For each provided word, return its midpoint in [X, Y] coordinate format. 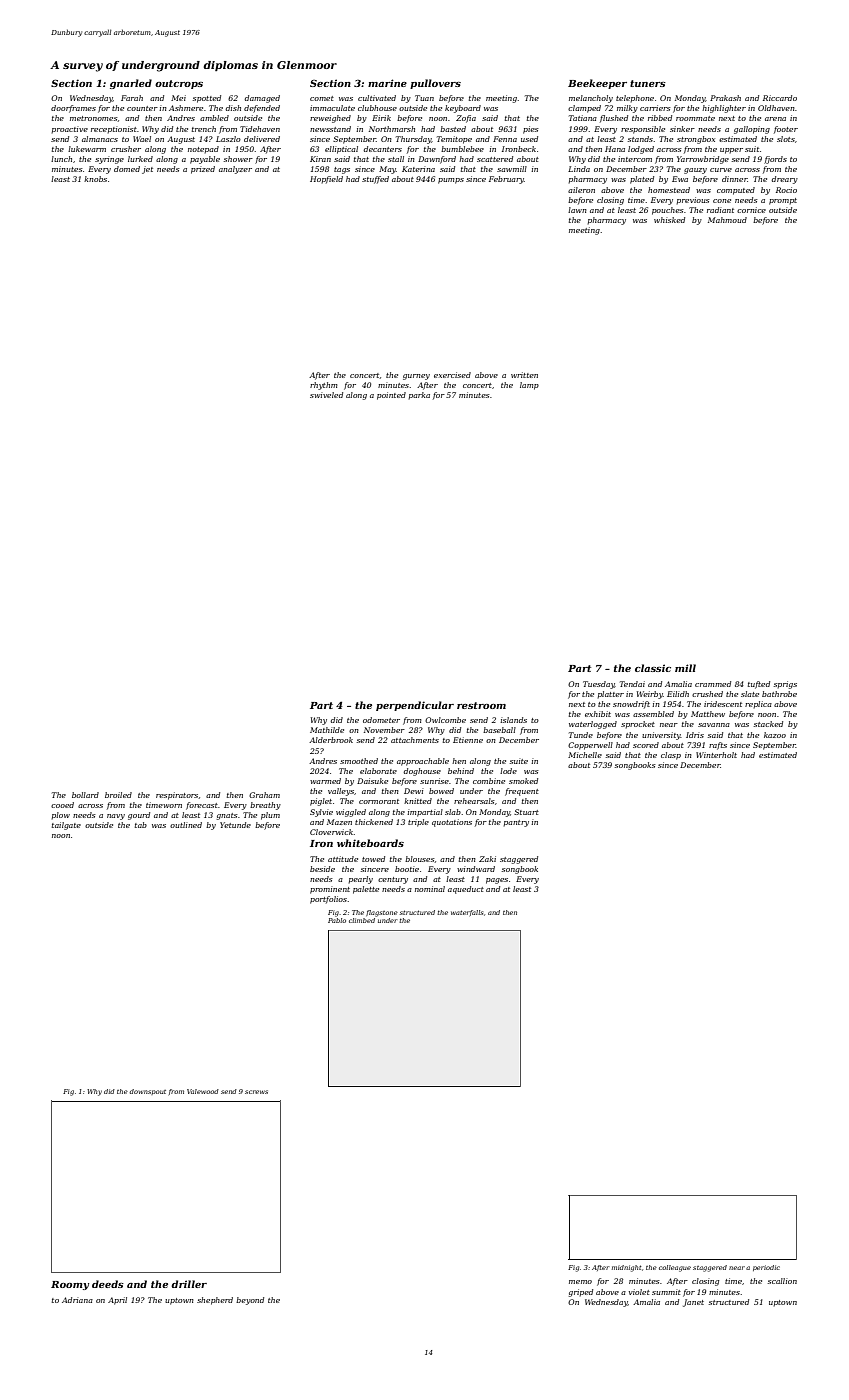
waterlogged [593, 725]
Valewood [203, 1091]
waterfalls [467, 913]
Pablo [337, 920]
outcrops [179, 84]
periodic [766, 1268]
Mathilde [327, 730]
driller [189, 1284]
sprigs [785, 685]
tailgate [66, 826]
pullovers [435, 84]
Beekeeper [597, 84]
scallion [782, 1281]
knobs [95, 179]
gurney [416, 377]
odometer [381, 720]
